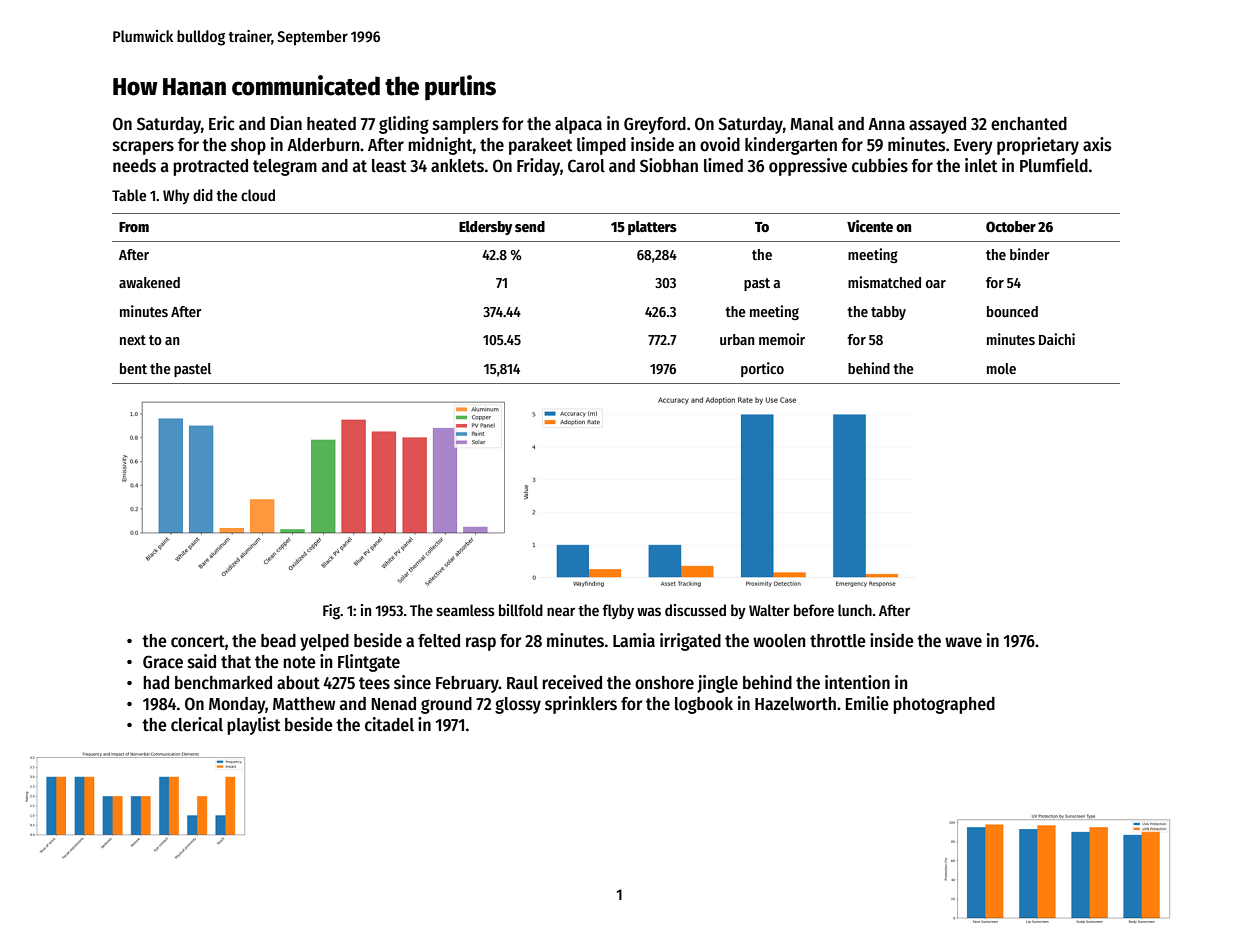  I want to click on Manal, so click(812, 124).
